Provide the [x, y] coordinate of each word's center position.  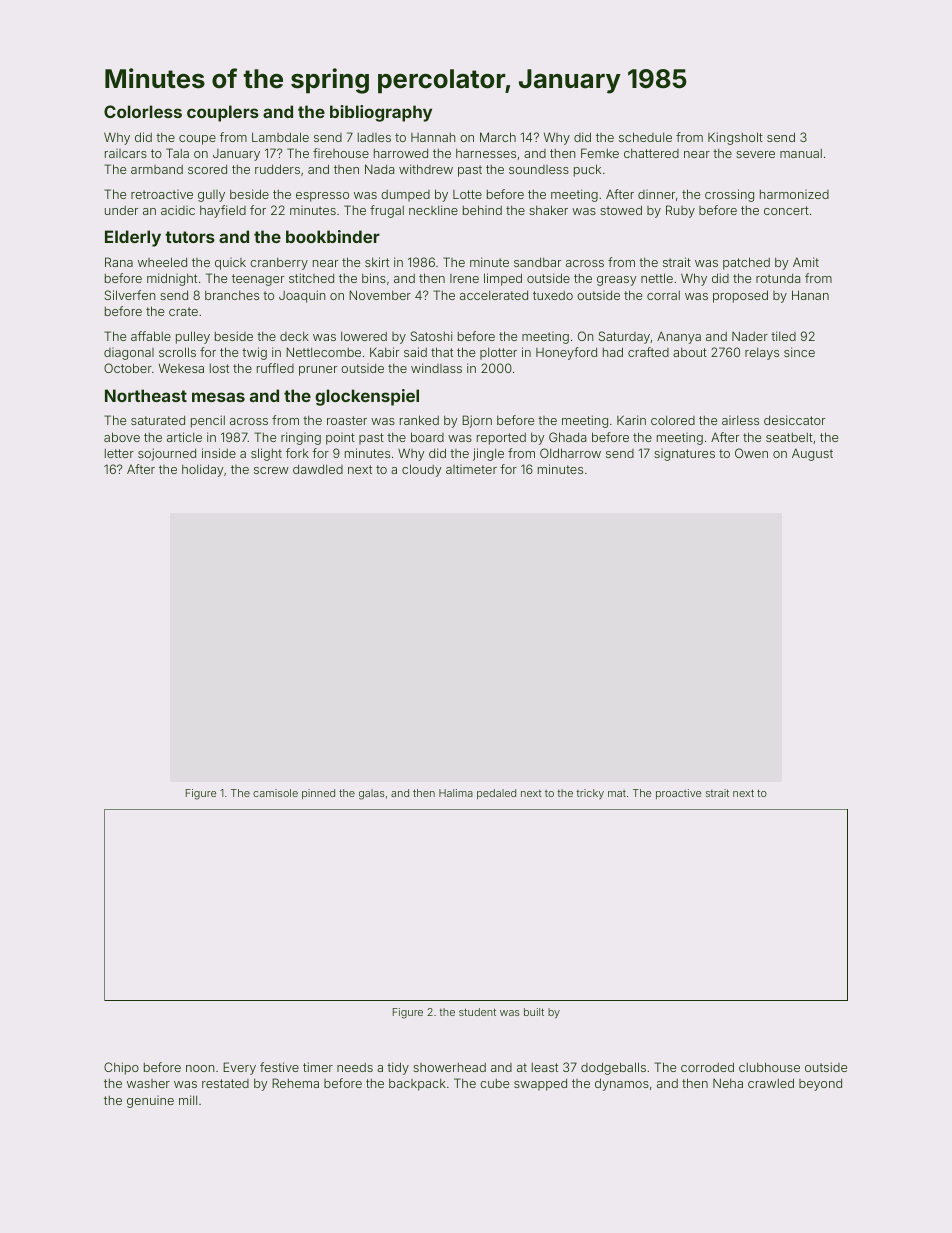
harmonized [794, 194]
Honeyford [566, 353]
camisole [275, 793]
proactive [678, 794]
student [477, 1012]
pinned [318, 794]
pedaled [496, 794]
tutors [190, 237]
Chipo [121, 1068]
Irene [464, 278]
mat [617, 793]
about [690, 352]
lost [219, 368]
